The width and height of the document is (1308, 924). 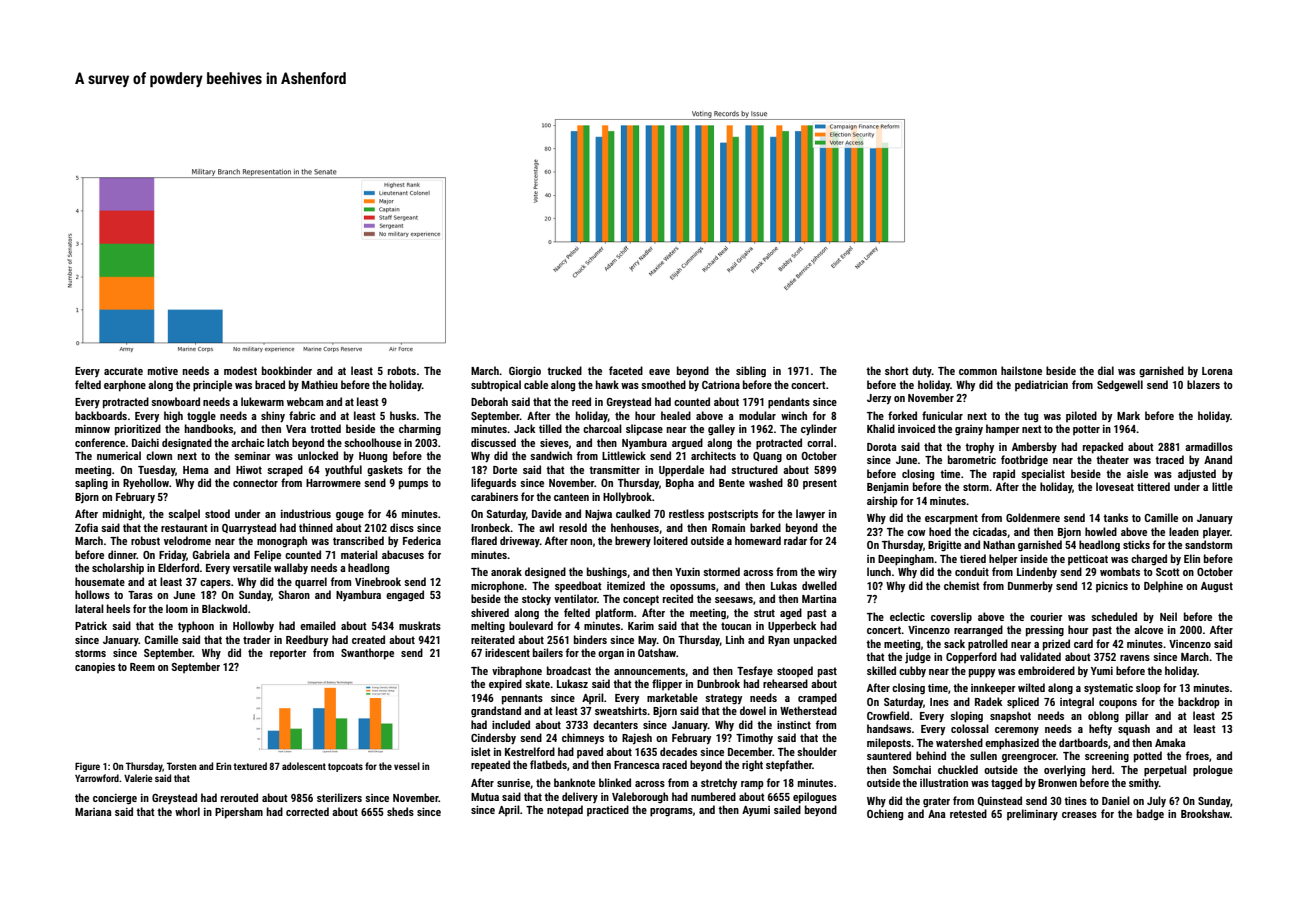 I want to click on common, so click(x=978, y=372).
